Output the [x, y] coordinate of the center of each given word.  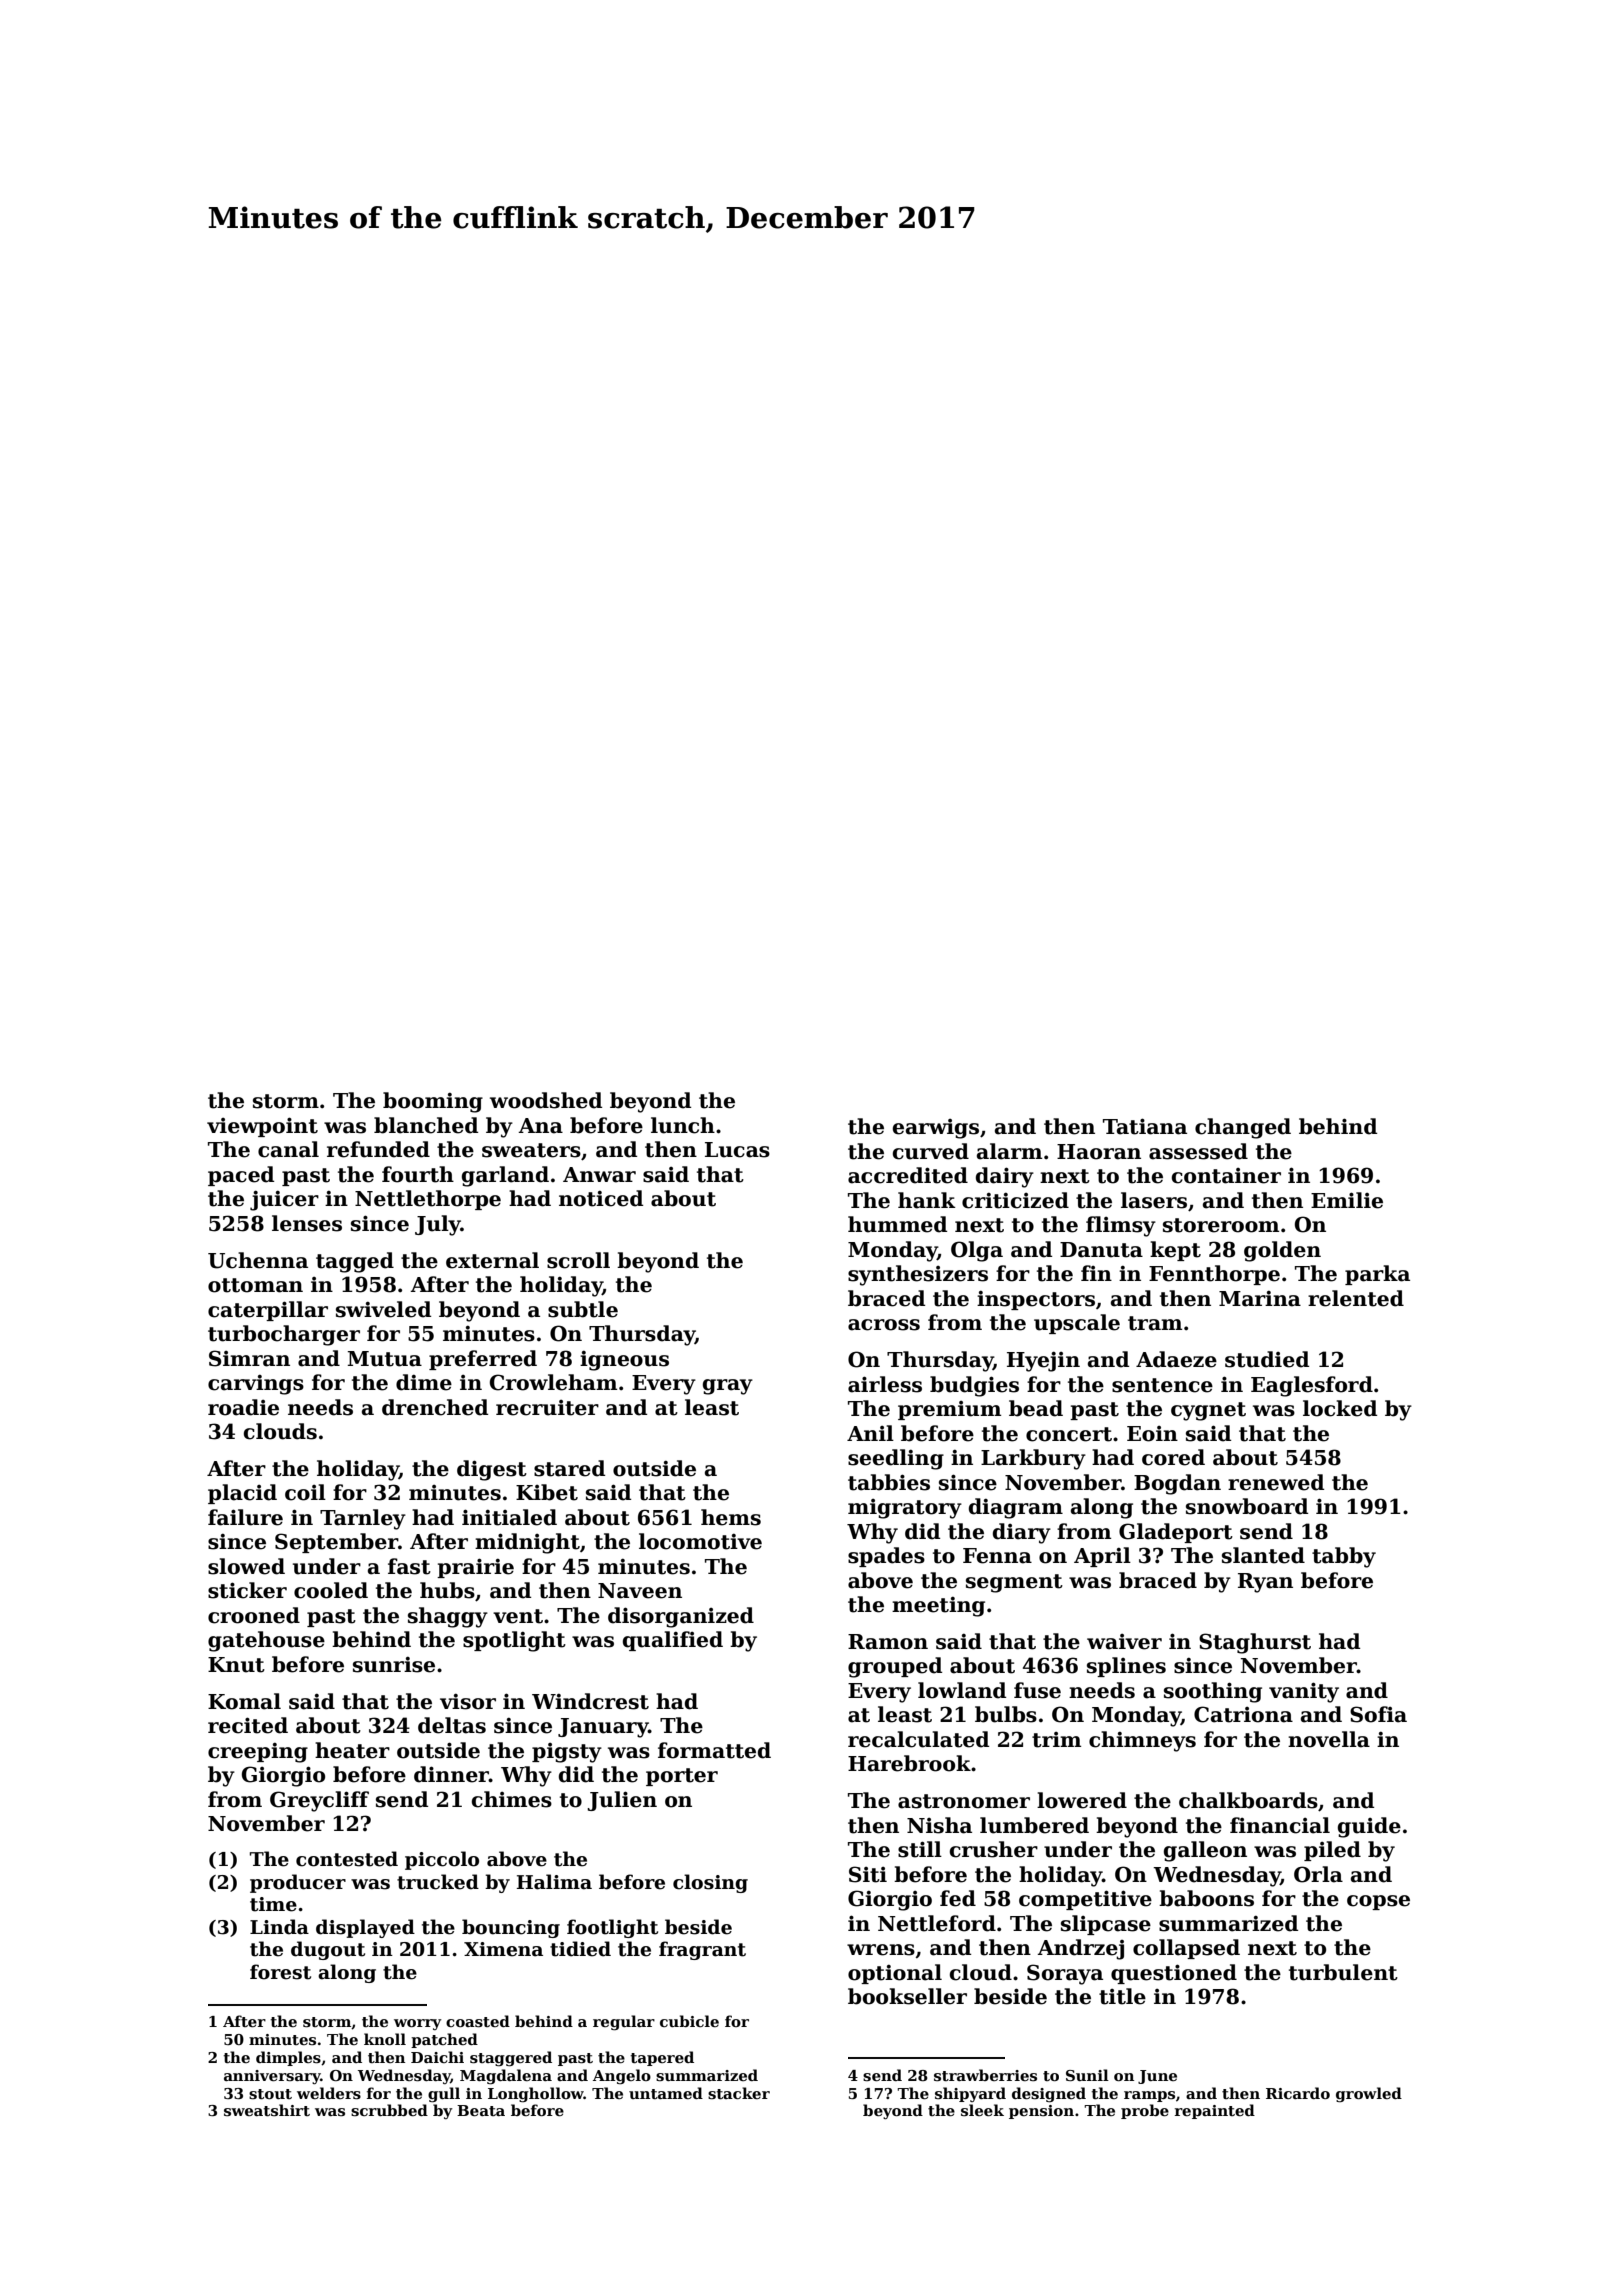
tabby [1344, 1557]
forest [280, 1972]
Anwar [599, 1175]
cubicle [689, 2021]
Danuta [1101, 1250]
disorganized [681, 1617]
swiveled [383, 1309]
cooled [331, 1590]
